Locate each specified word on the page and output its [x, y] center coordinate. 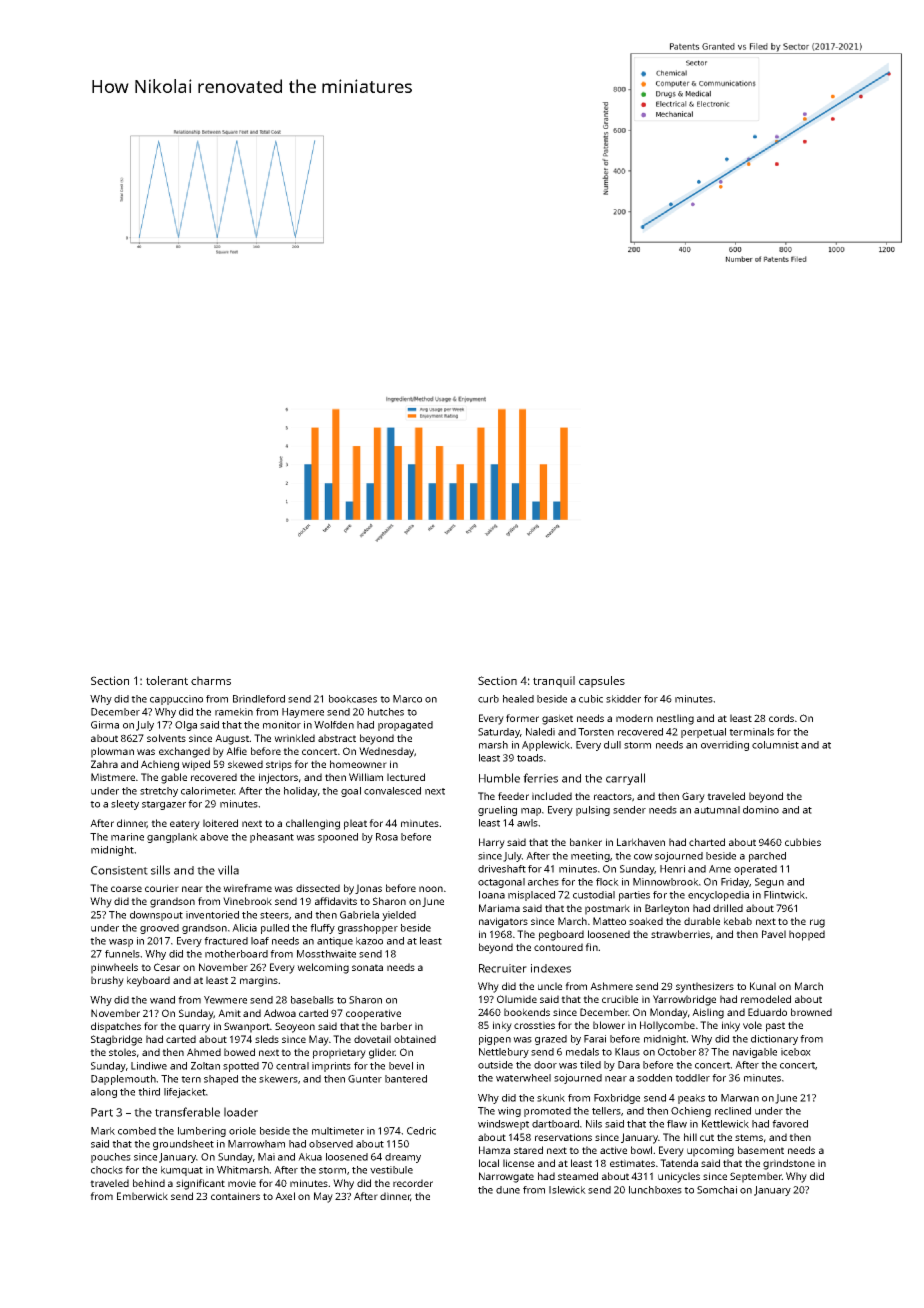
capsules [602, 682]
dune [508, 1190]
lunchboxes [655, 1190]
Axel [285, 1196]
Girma [105, 725]
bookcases [353, 699]
